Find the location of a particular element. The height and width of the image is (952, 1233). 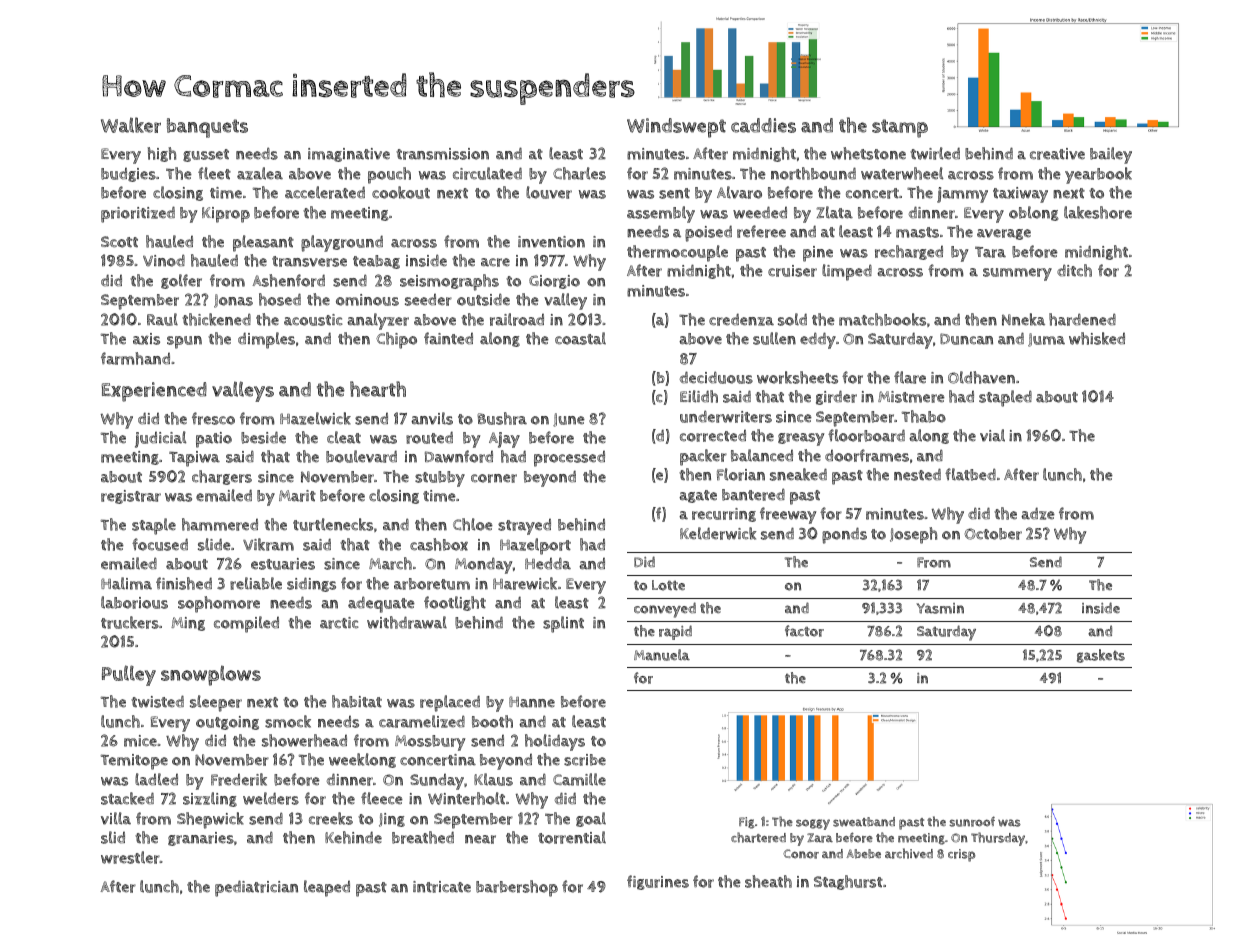

stamp is located at coordinates (900, 128).
